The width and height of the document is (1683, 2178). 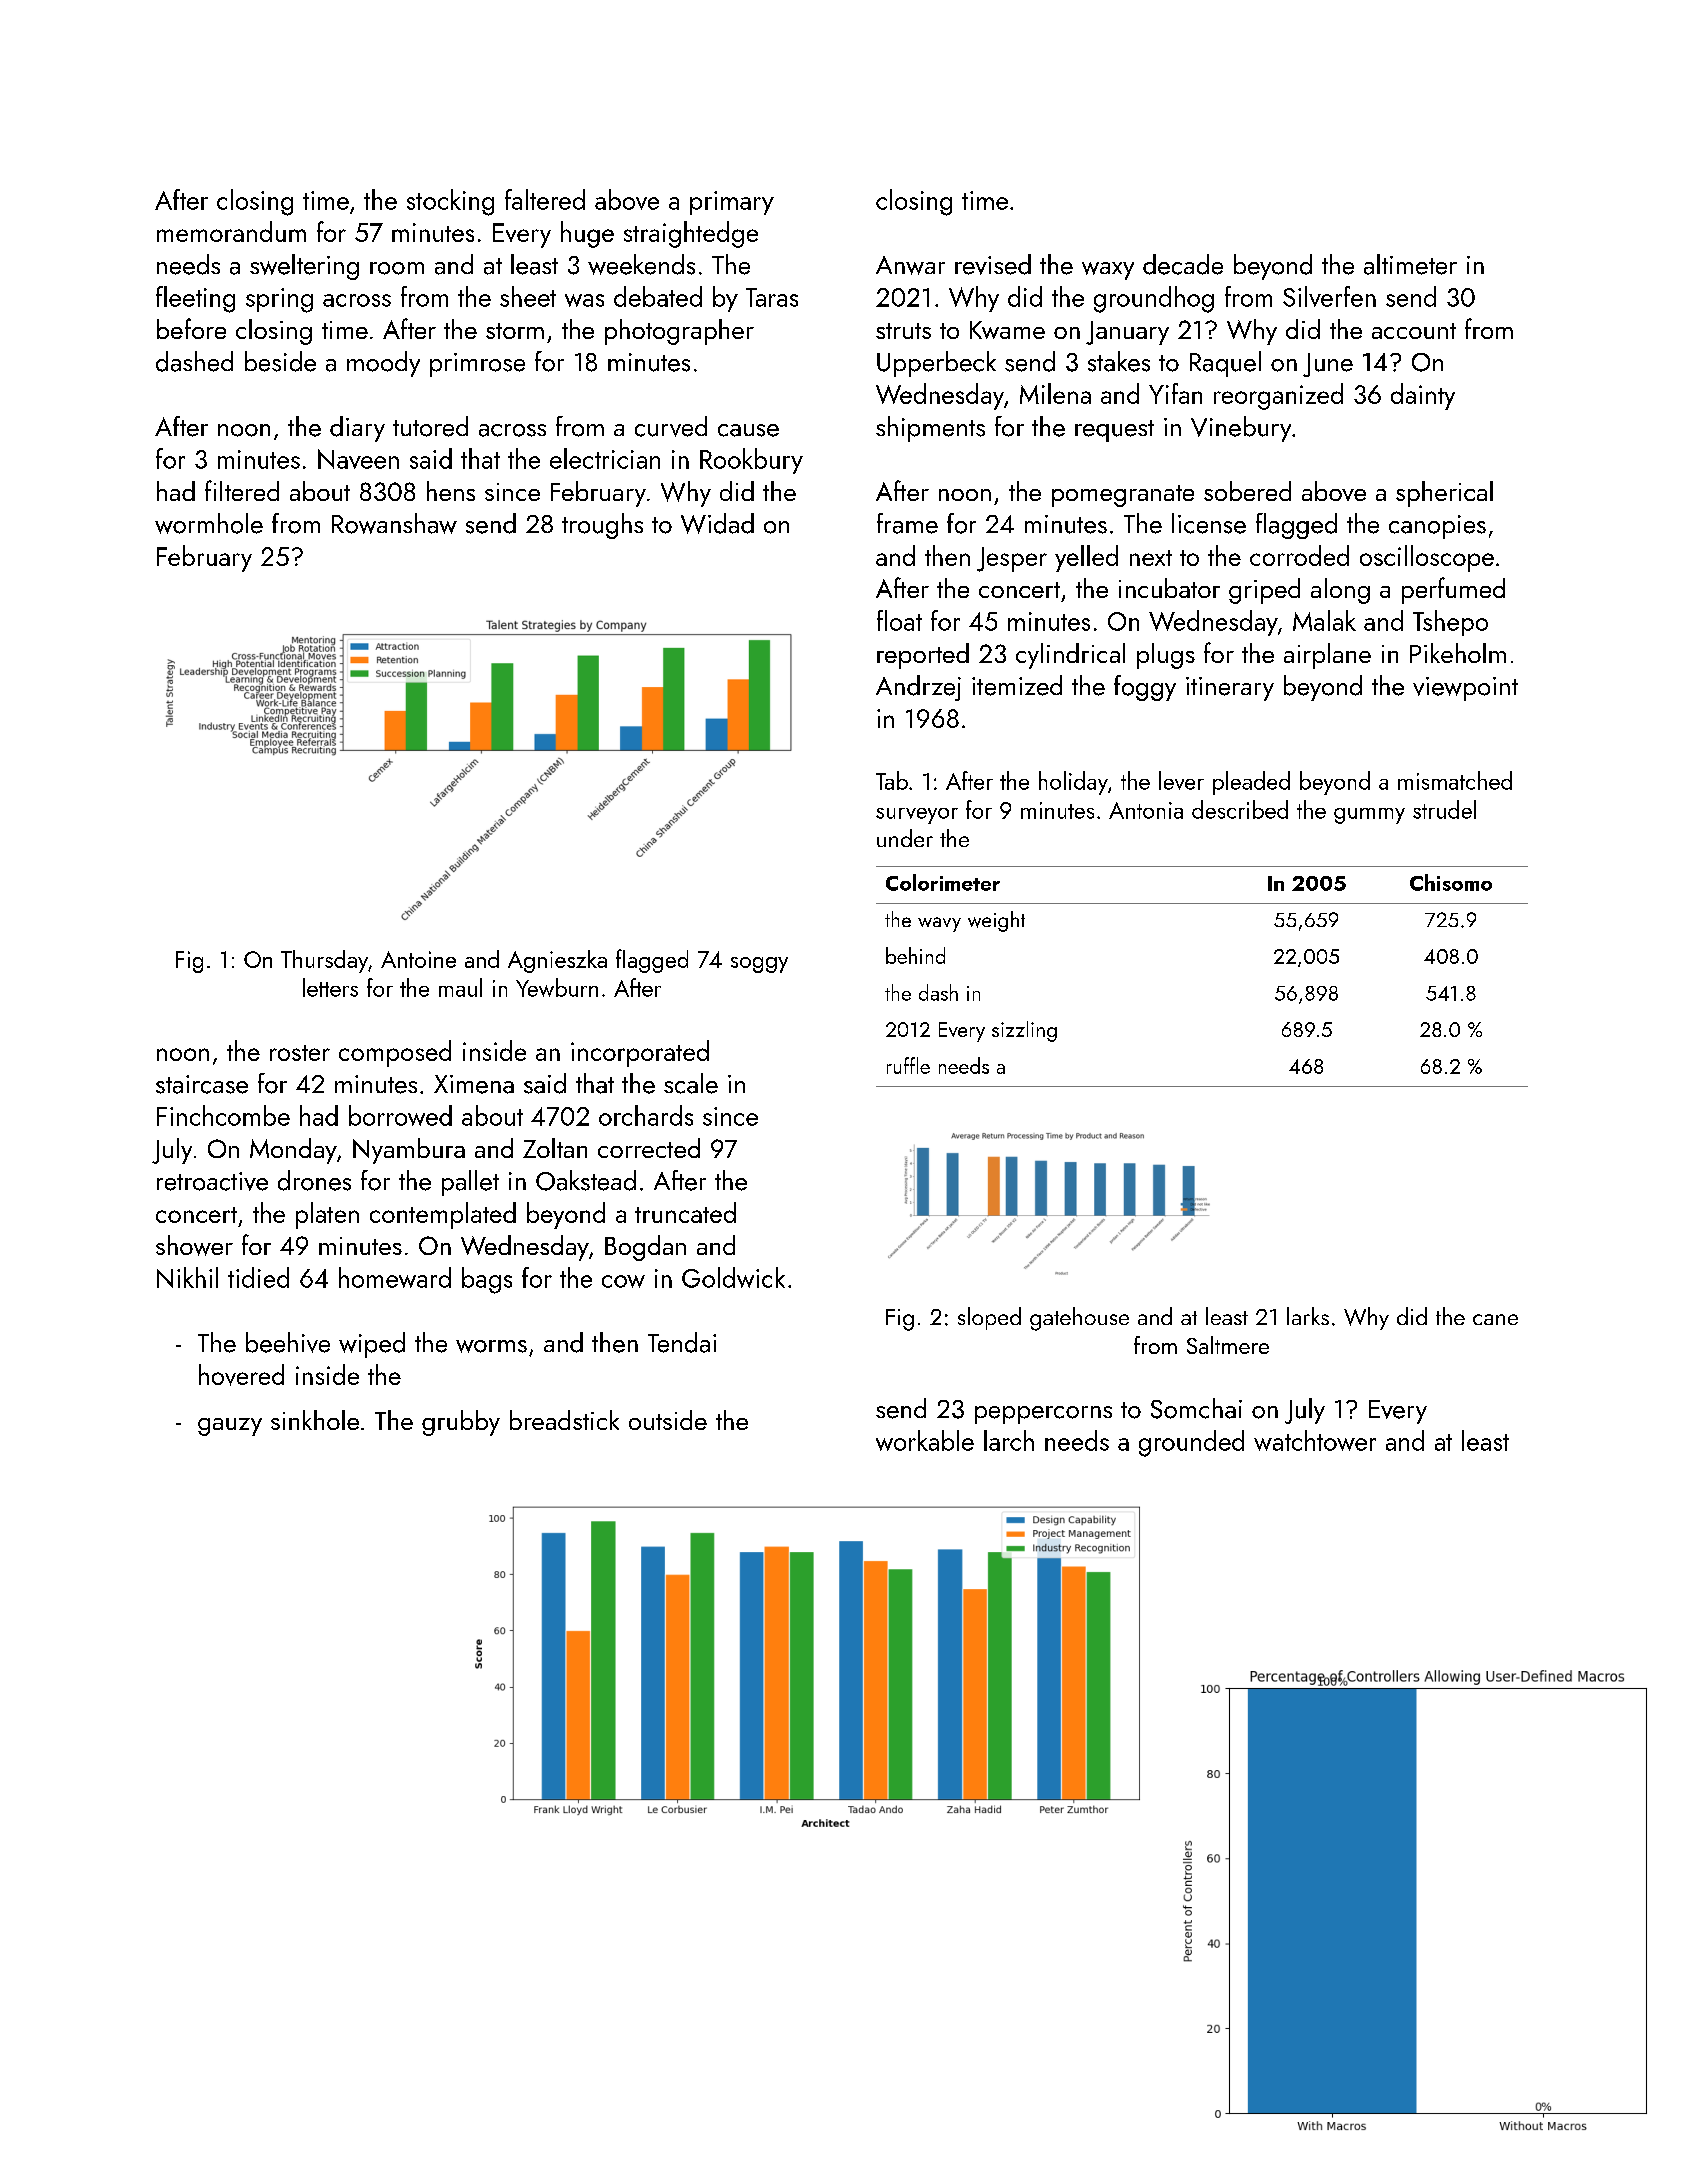 I want to click on larch, so click(x=1009, y=1440).
